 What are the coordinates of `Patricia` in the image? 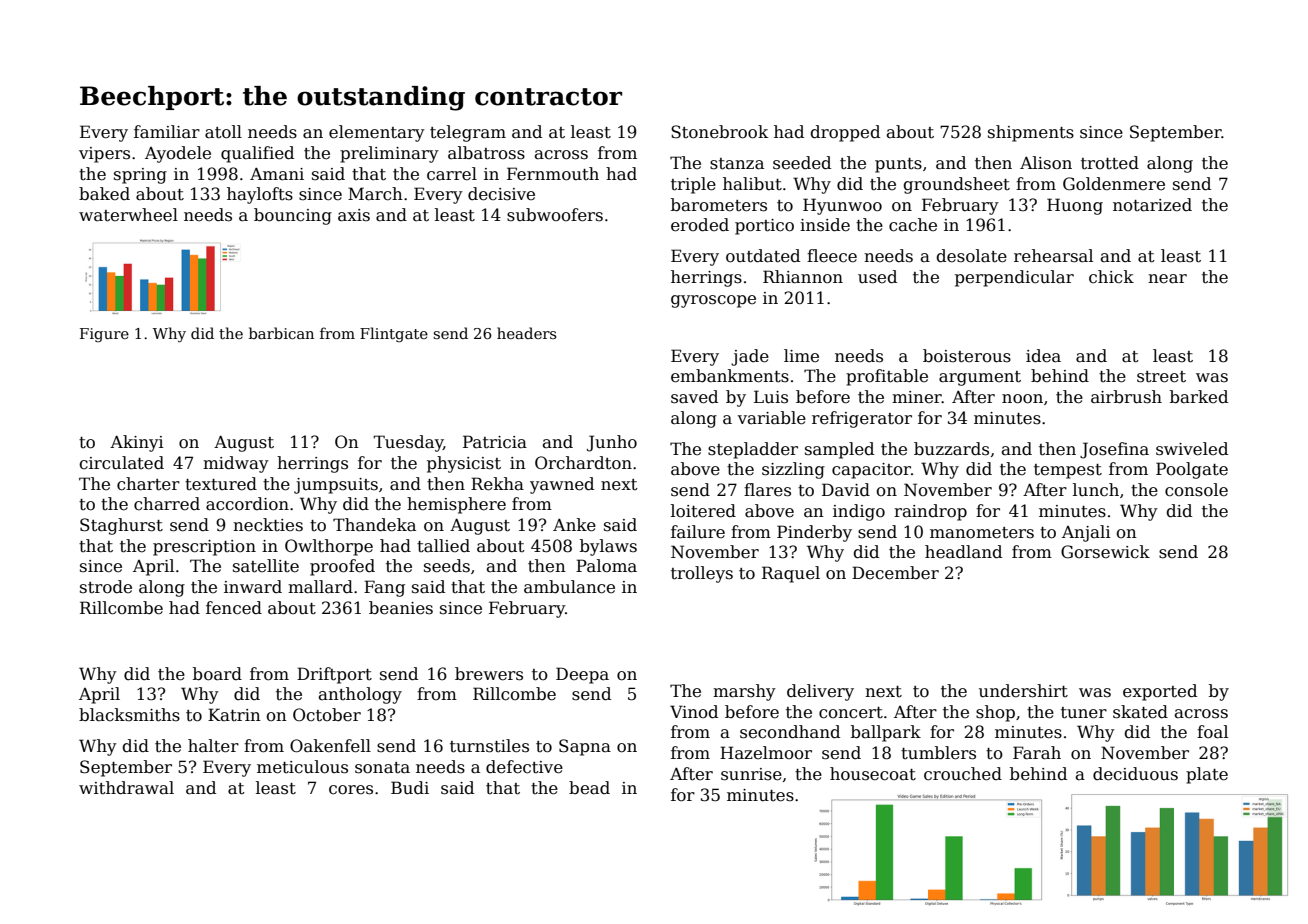 It's located at (495, 442).
